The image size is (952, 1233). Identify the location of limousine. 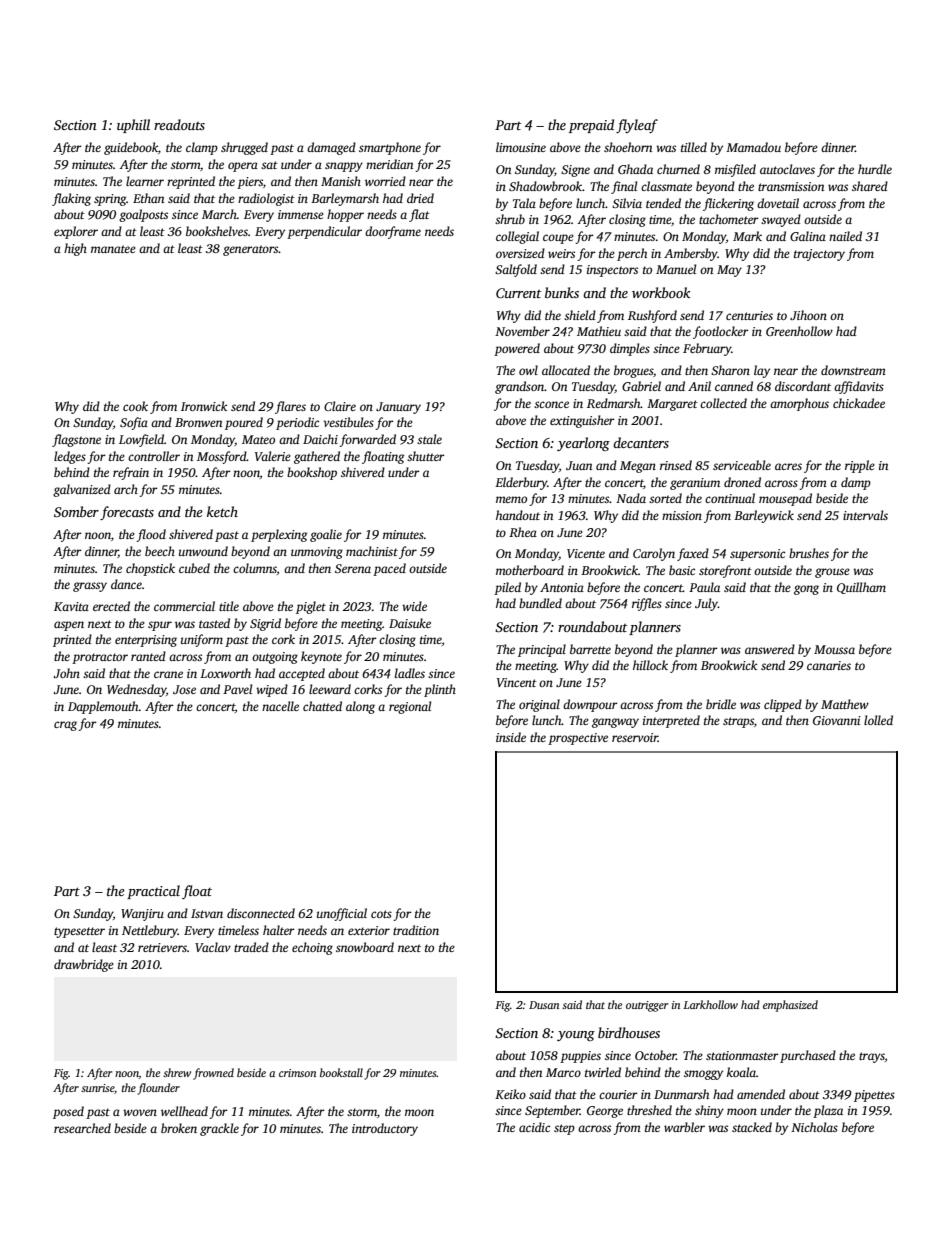
(521, 147).
